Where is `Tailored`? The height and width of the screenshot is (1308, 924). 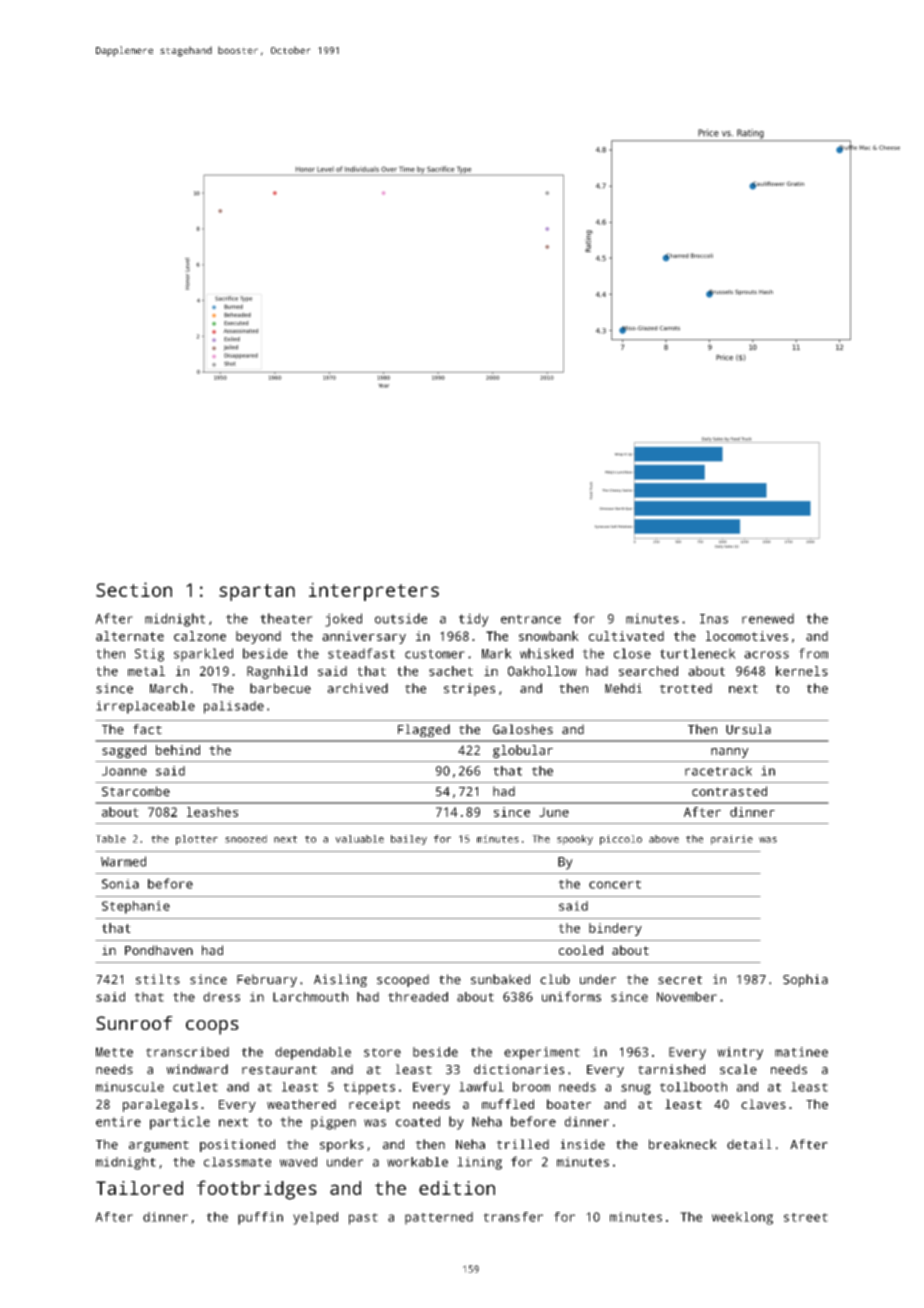
Tailored is located at coordinates (139, 1188).
